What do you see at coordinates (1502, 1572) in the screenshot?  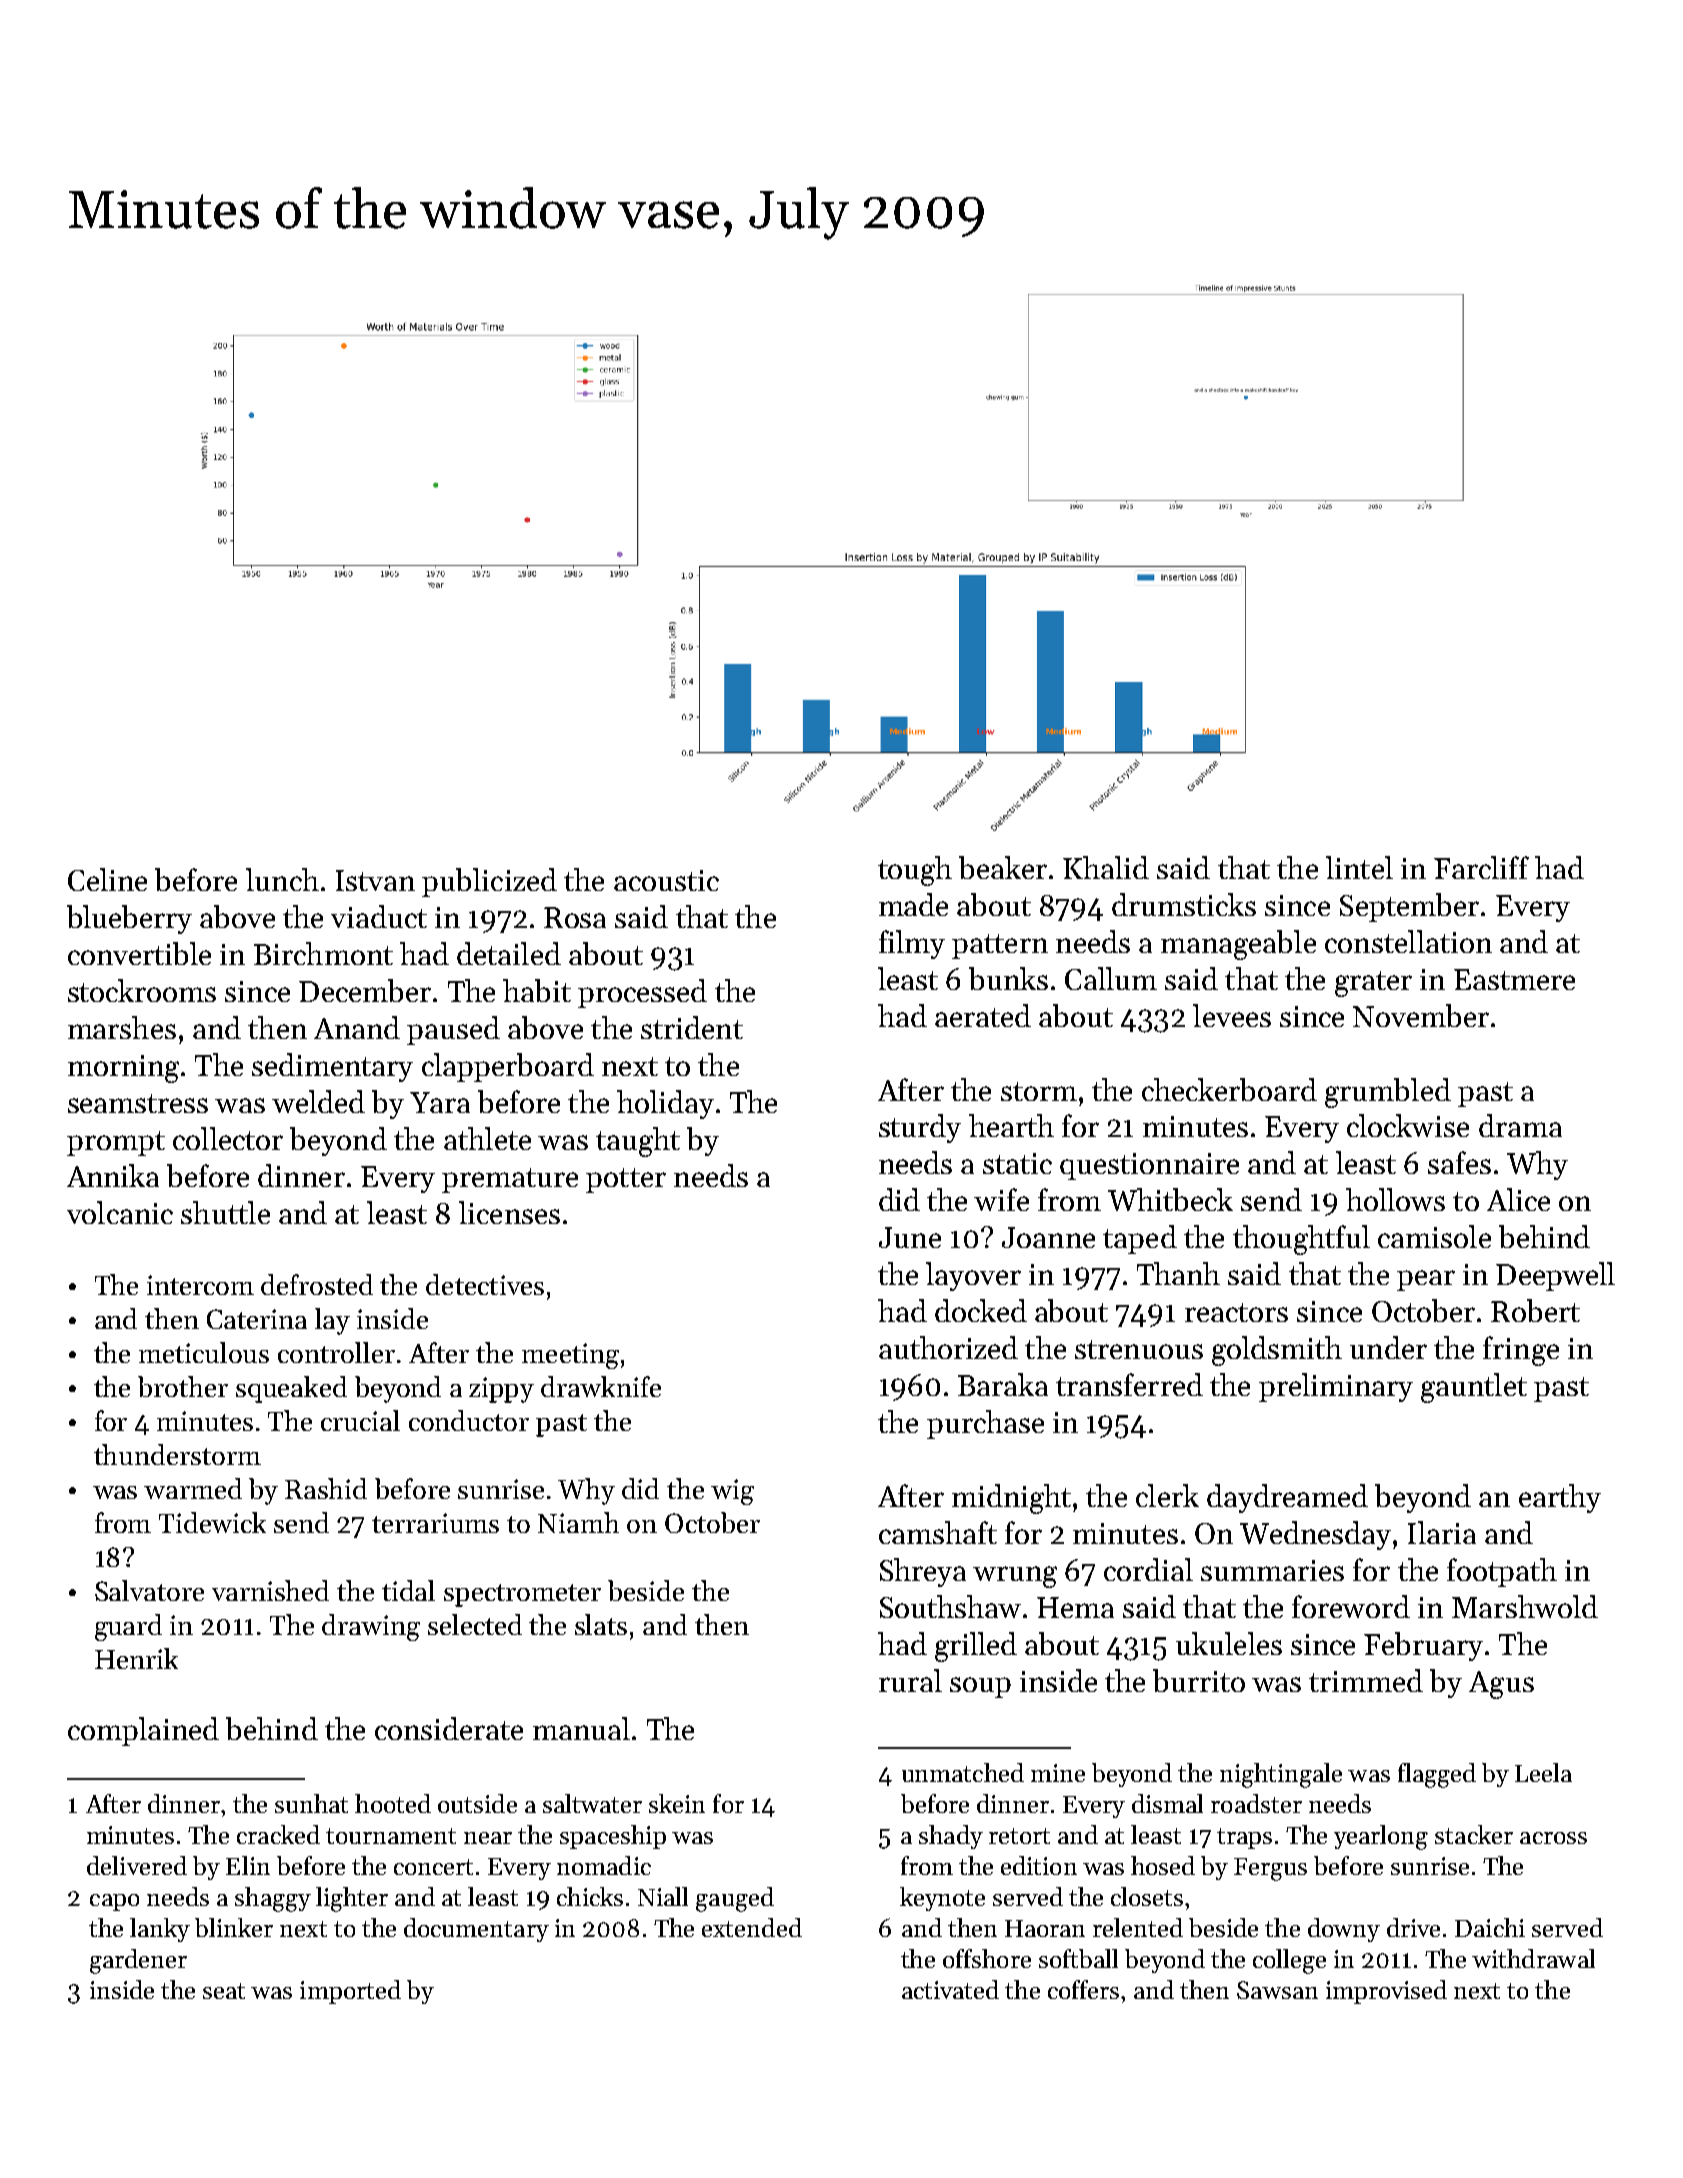 I see `footpath` at bounding box center [1502, 1572].
